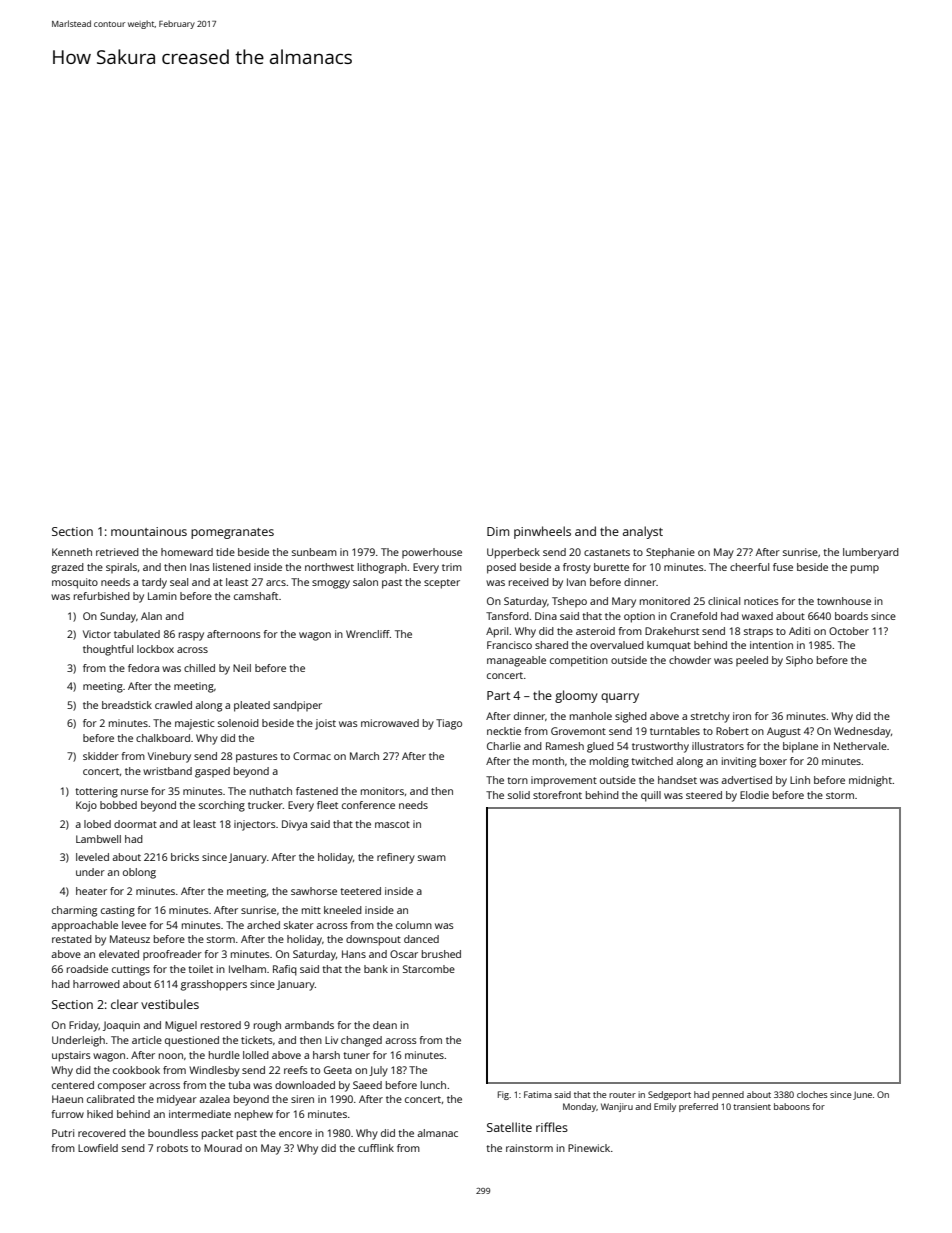 Image resolution: width=952 pixels, height=1233 pixels. Describe the element at coordinates (652, 761) in the screenshot. I see `twitched` at that location.
